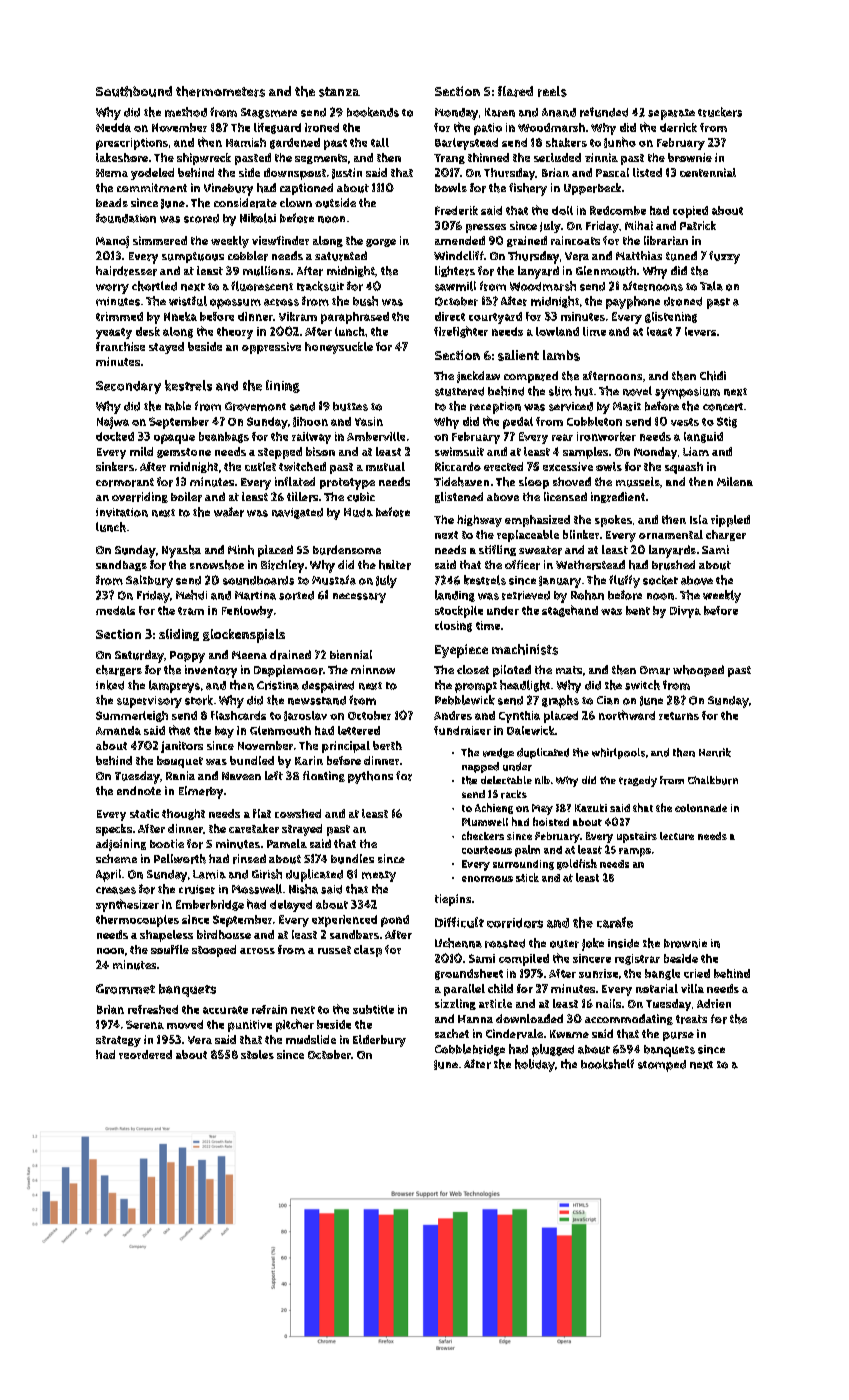 This screenshot has height=1400, width=849. Describe the element at coordinates (698, 671) in the screenshot. I see `whooped` at that location.
